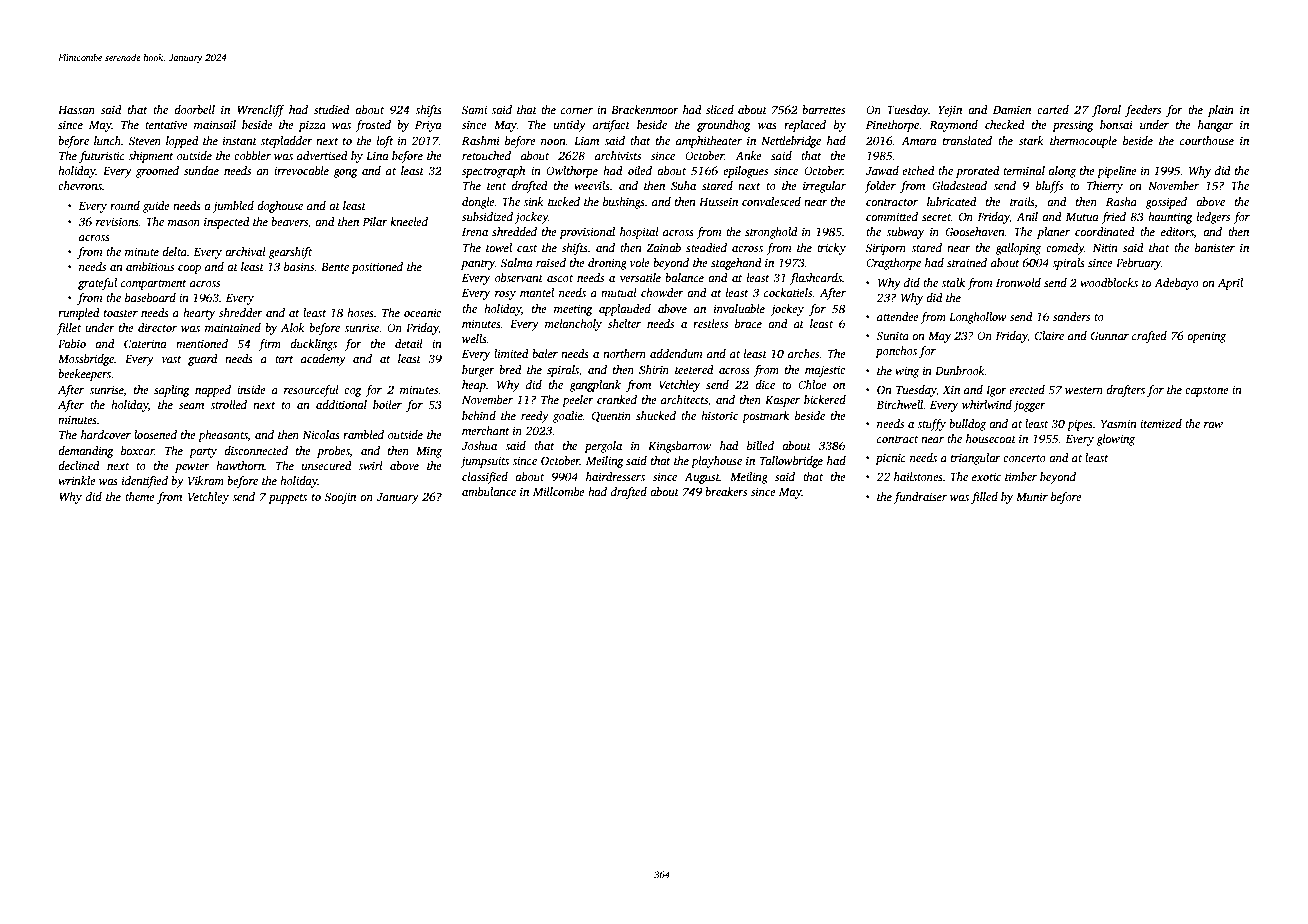  Describe the element at coordinates (256, 450) in the document. I see `disconnected` at that location.
